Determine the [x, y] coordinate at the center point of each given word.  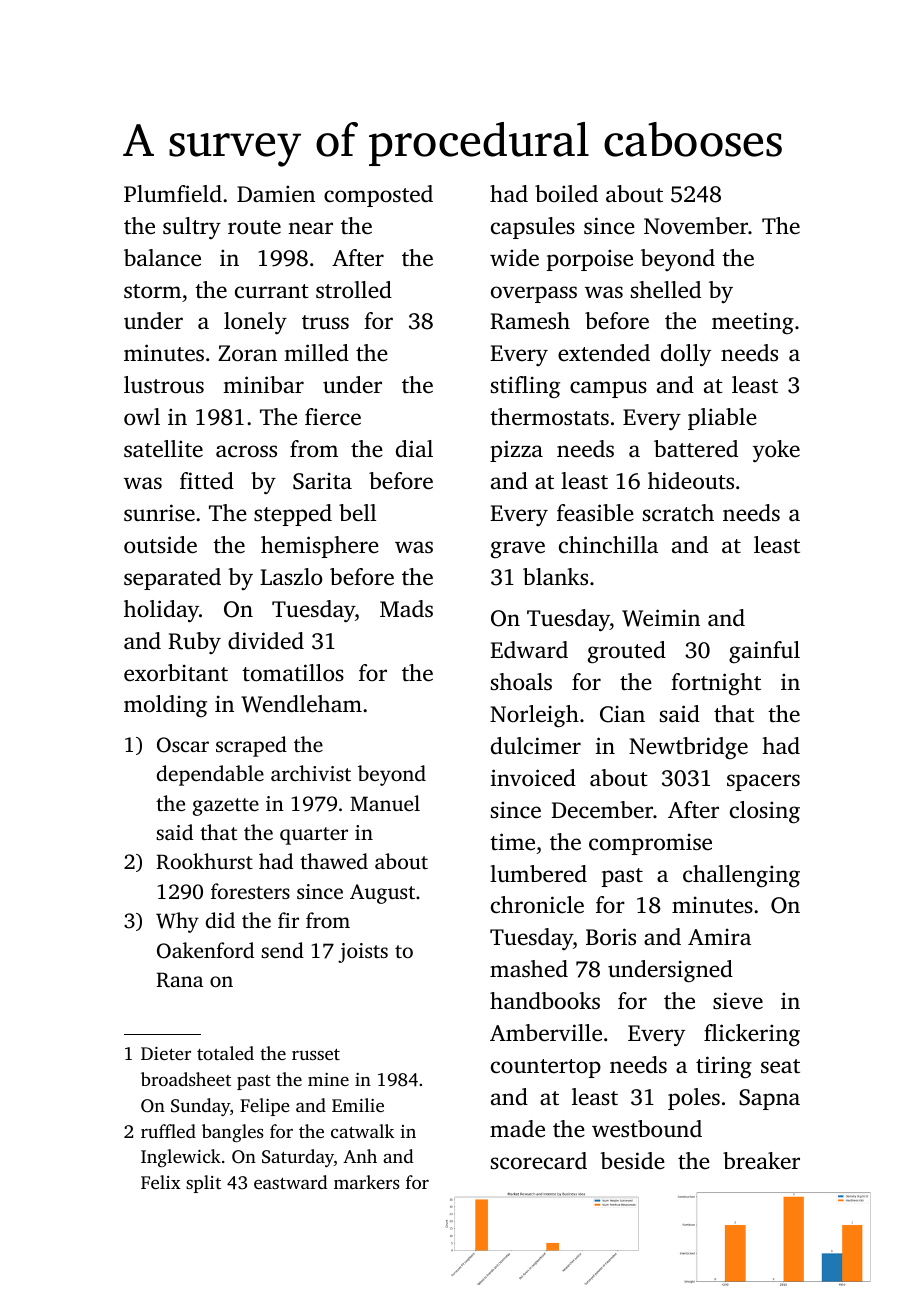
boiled [566, 194]
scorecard [539, 1161]
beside [632, 1161]
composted [378, 196]
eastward [290, 1182]
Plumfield [173, 194]
